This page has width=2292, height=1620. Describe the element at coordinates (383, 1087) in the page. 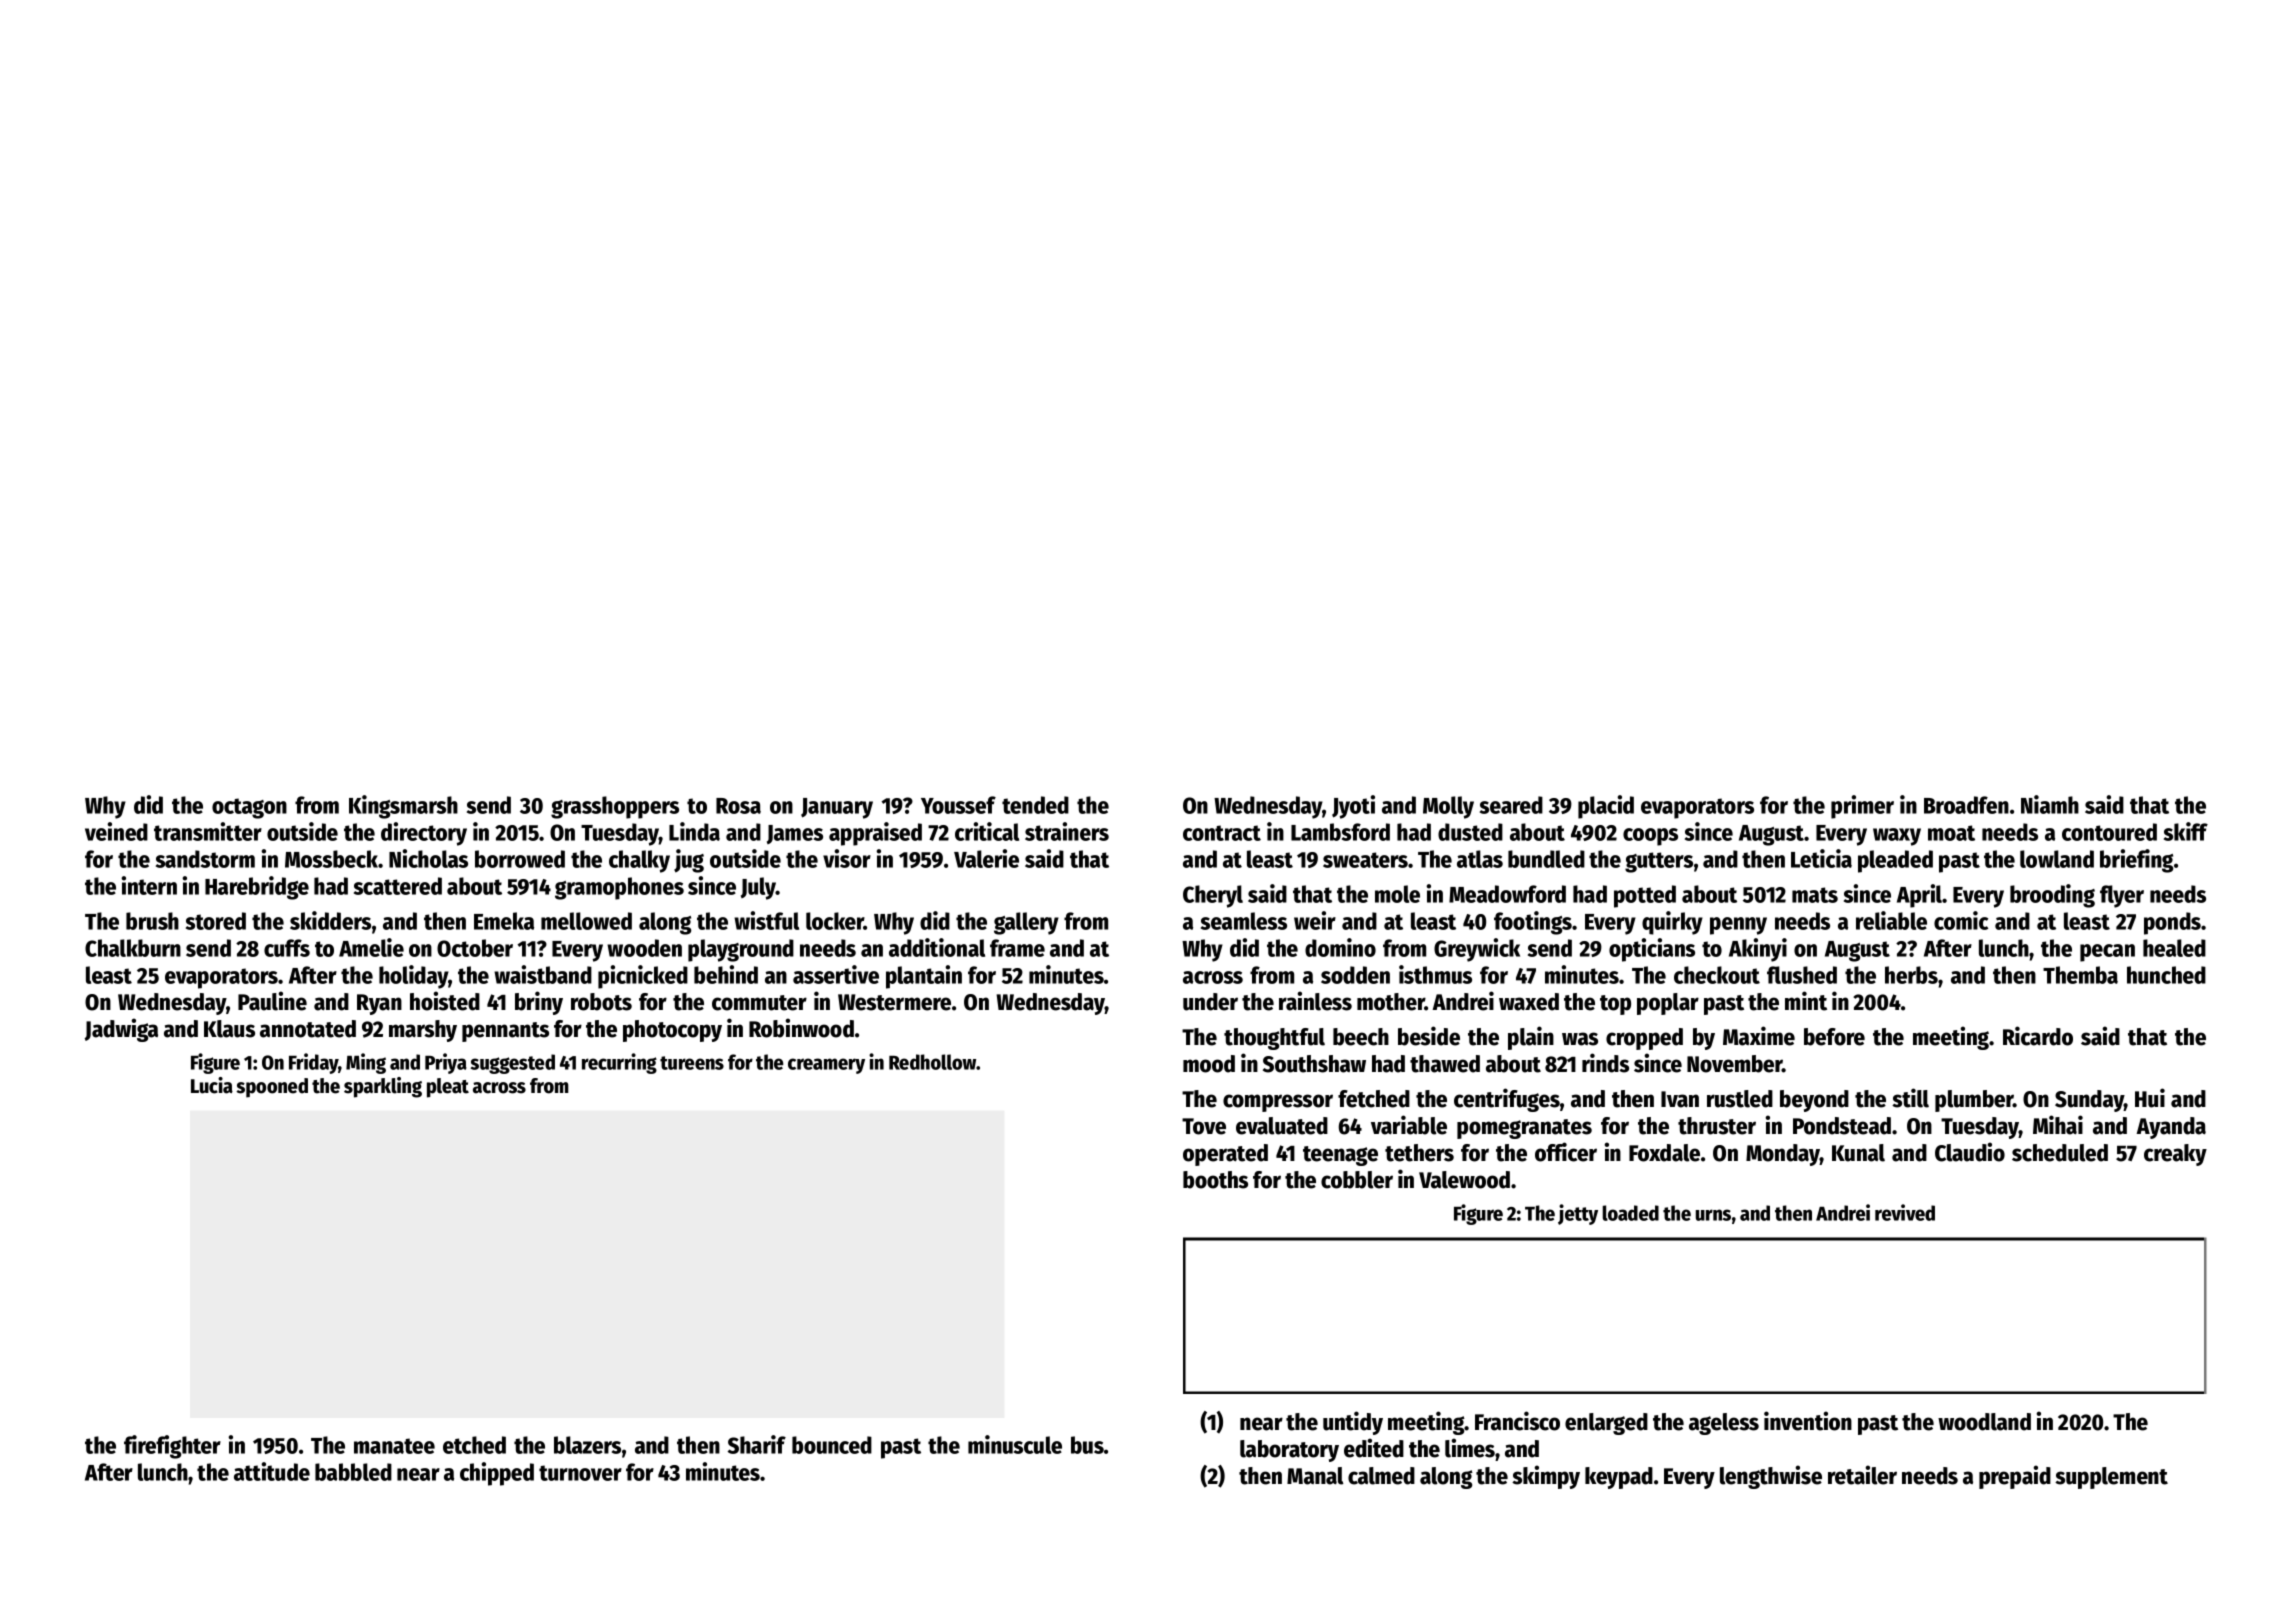

I see `sparkling` at that location.
